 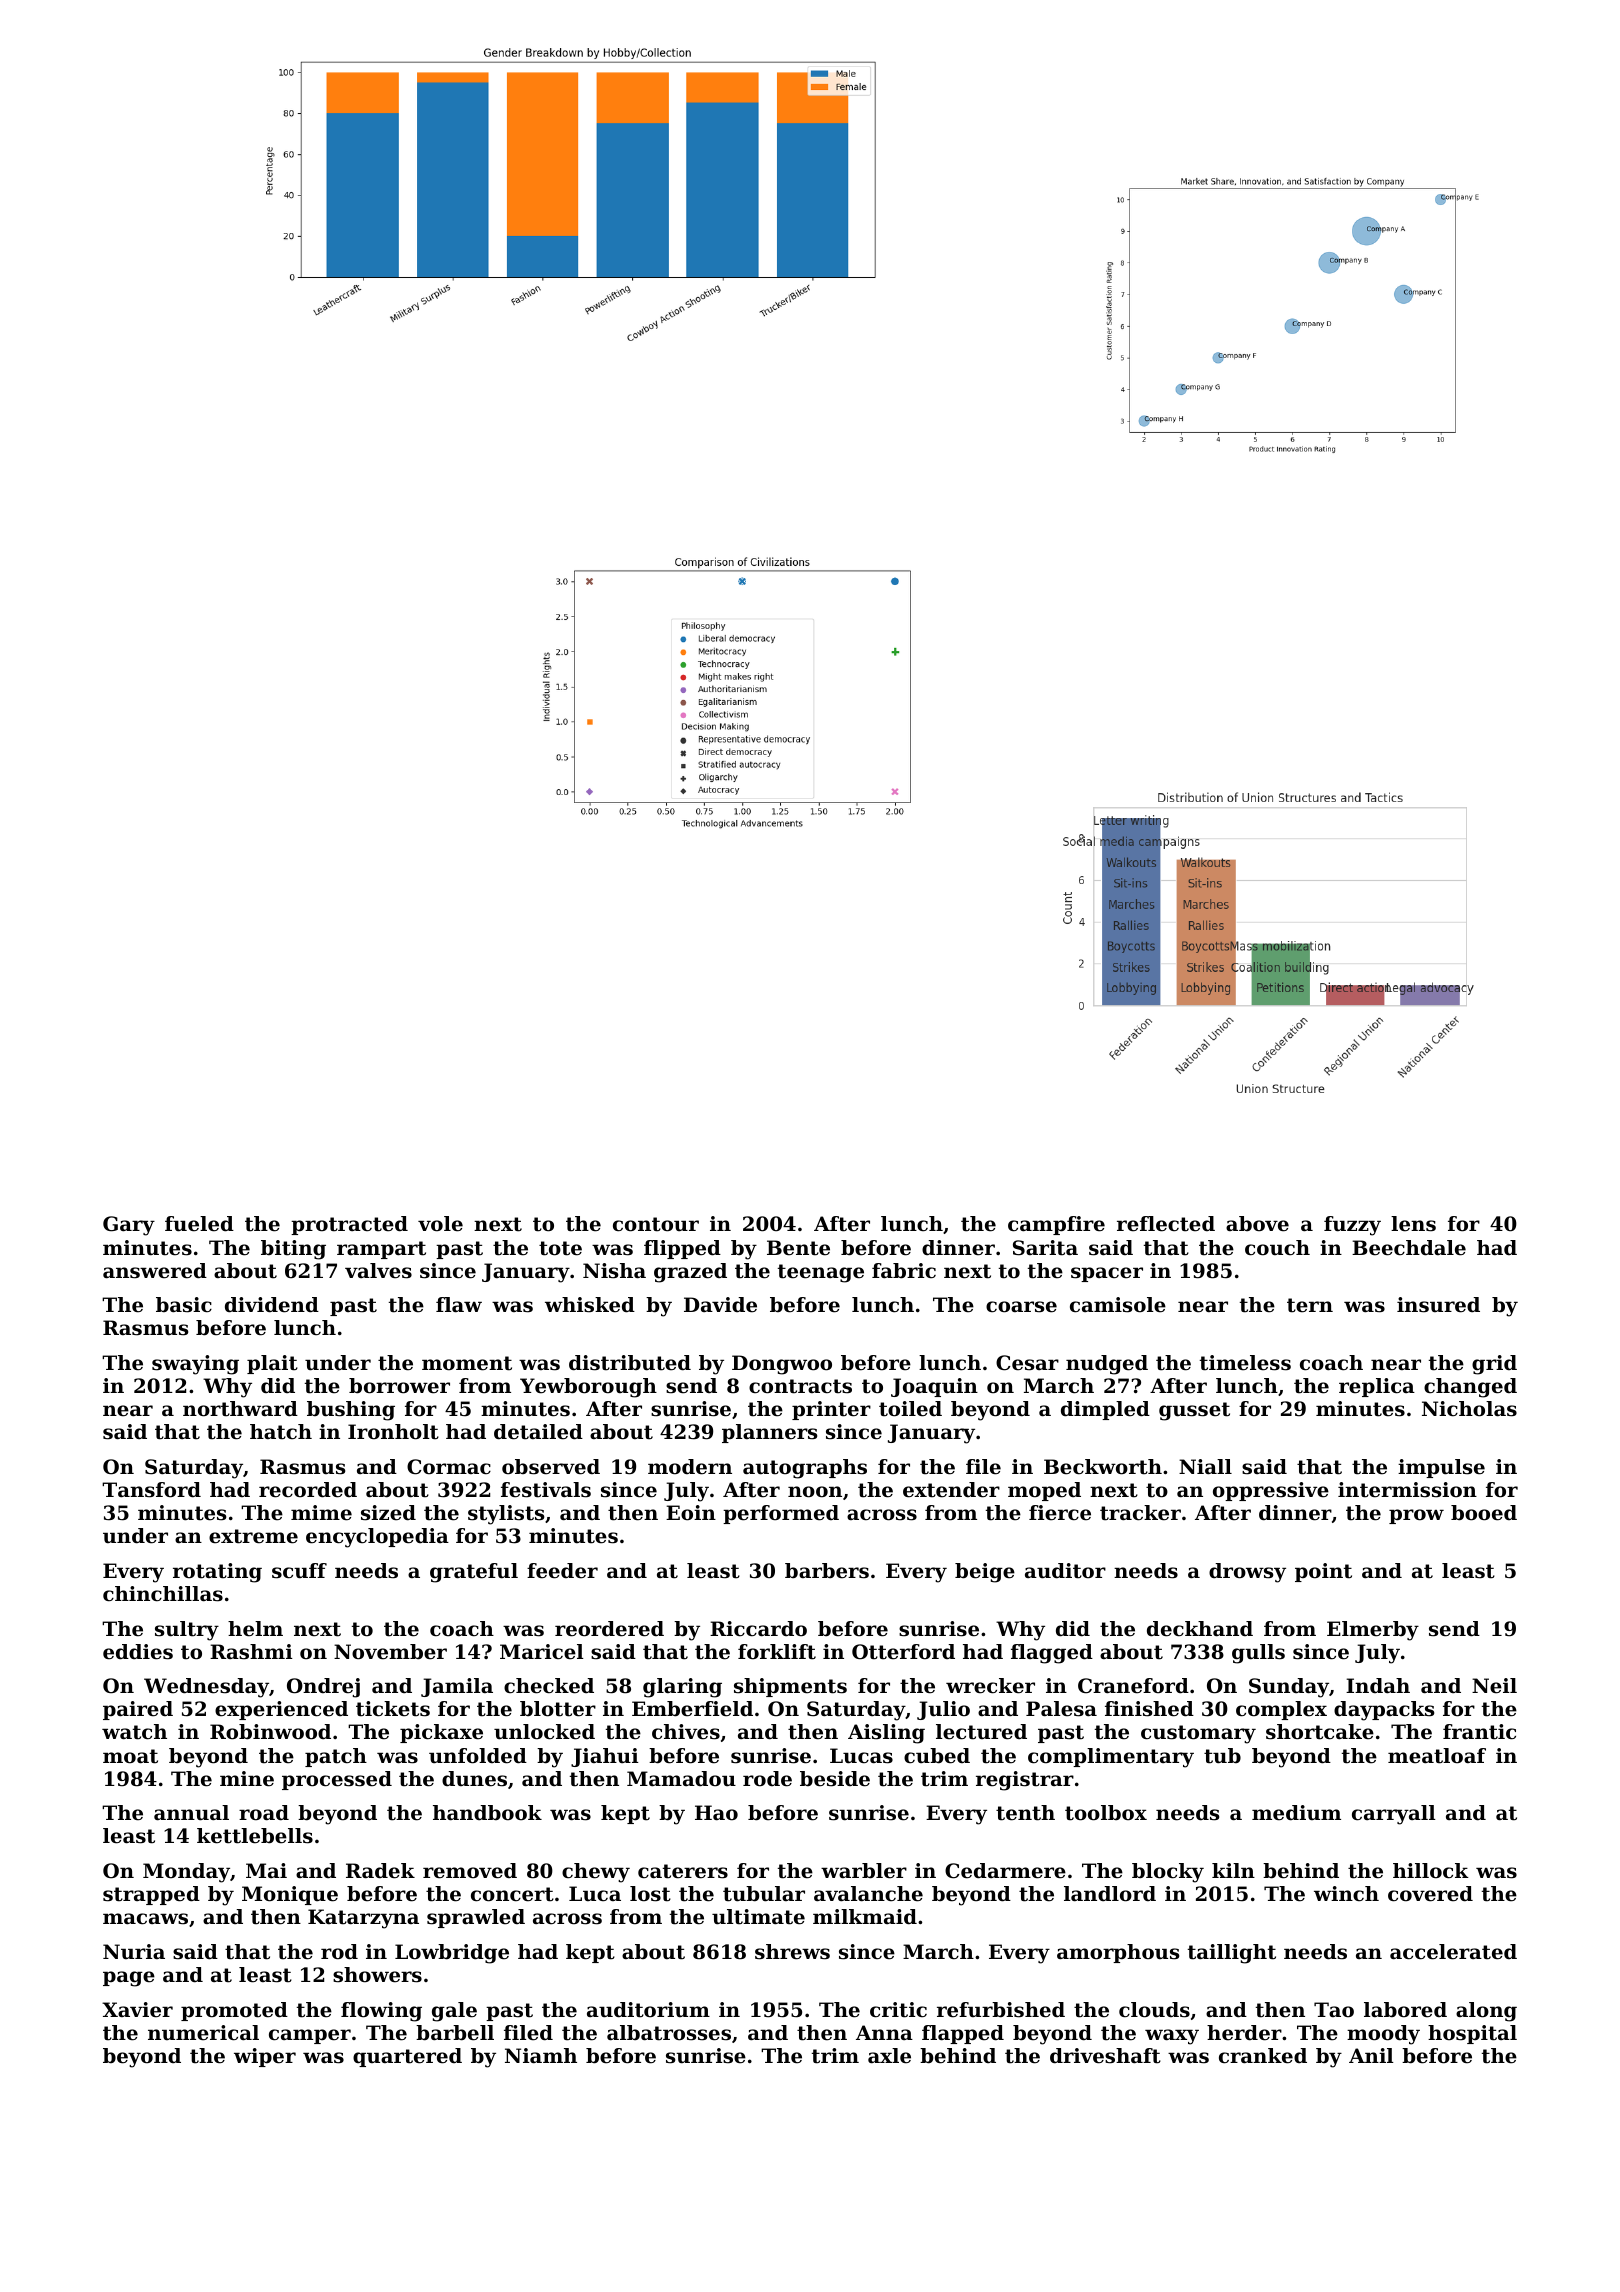 What do you see at coordinates (541, 2055) in the image?
I see `Niamh` at bounding box center [541, 2055].
